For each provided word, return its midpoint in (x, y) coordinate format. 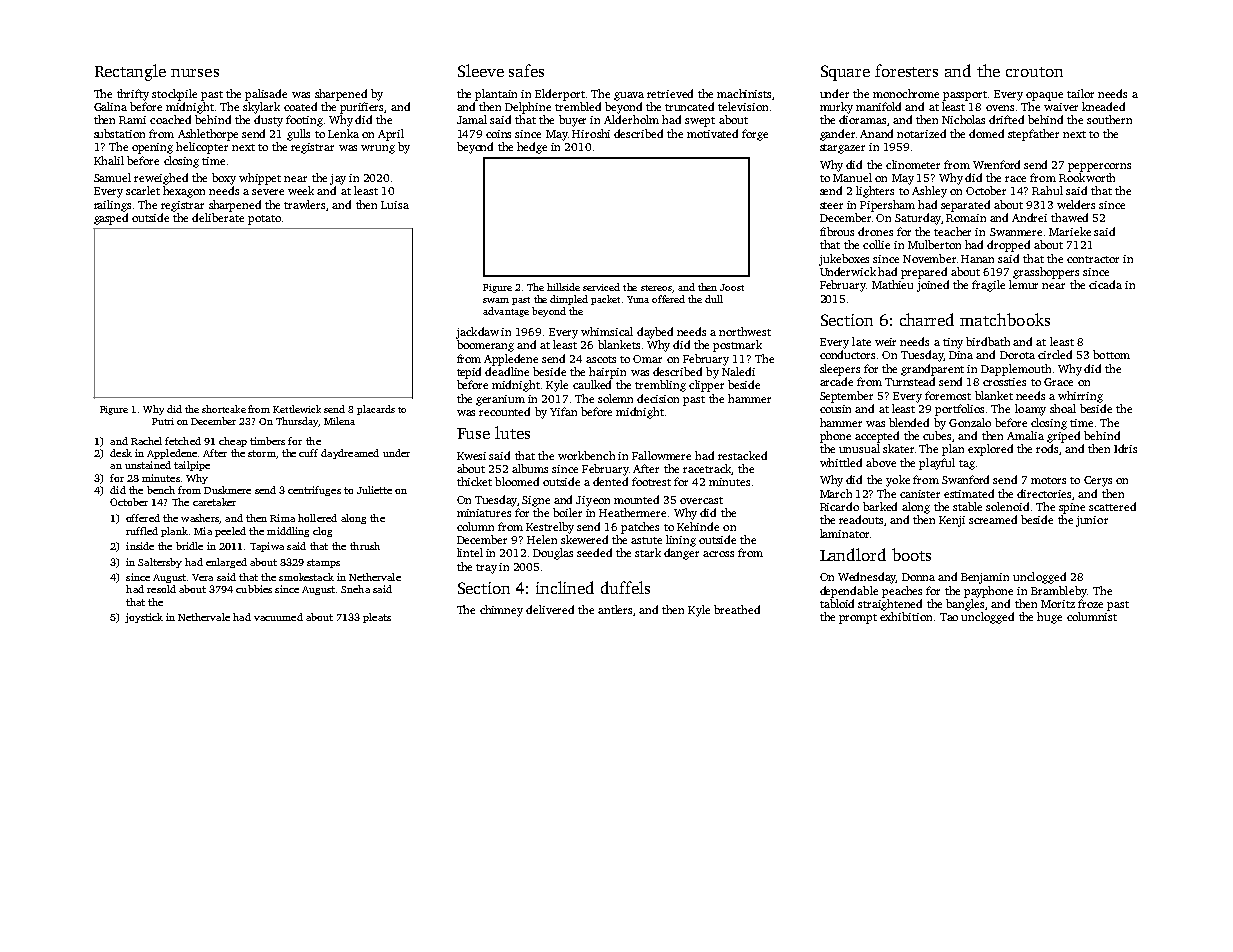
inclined (565, 587)
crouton (1034, 72)
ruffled (142, 531)
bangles (966, 605)
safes (526, 70)
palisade (266, 95)
